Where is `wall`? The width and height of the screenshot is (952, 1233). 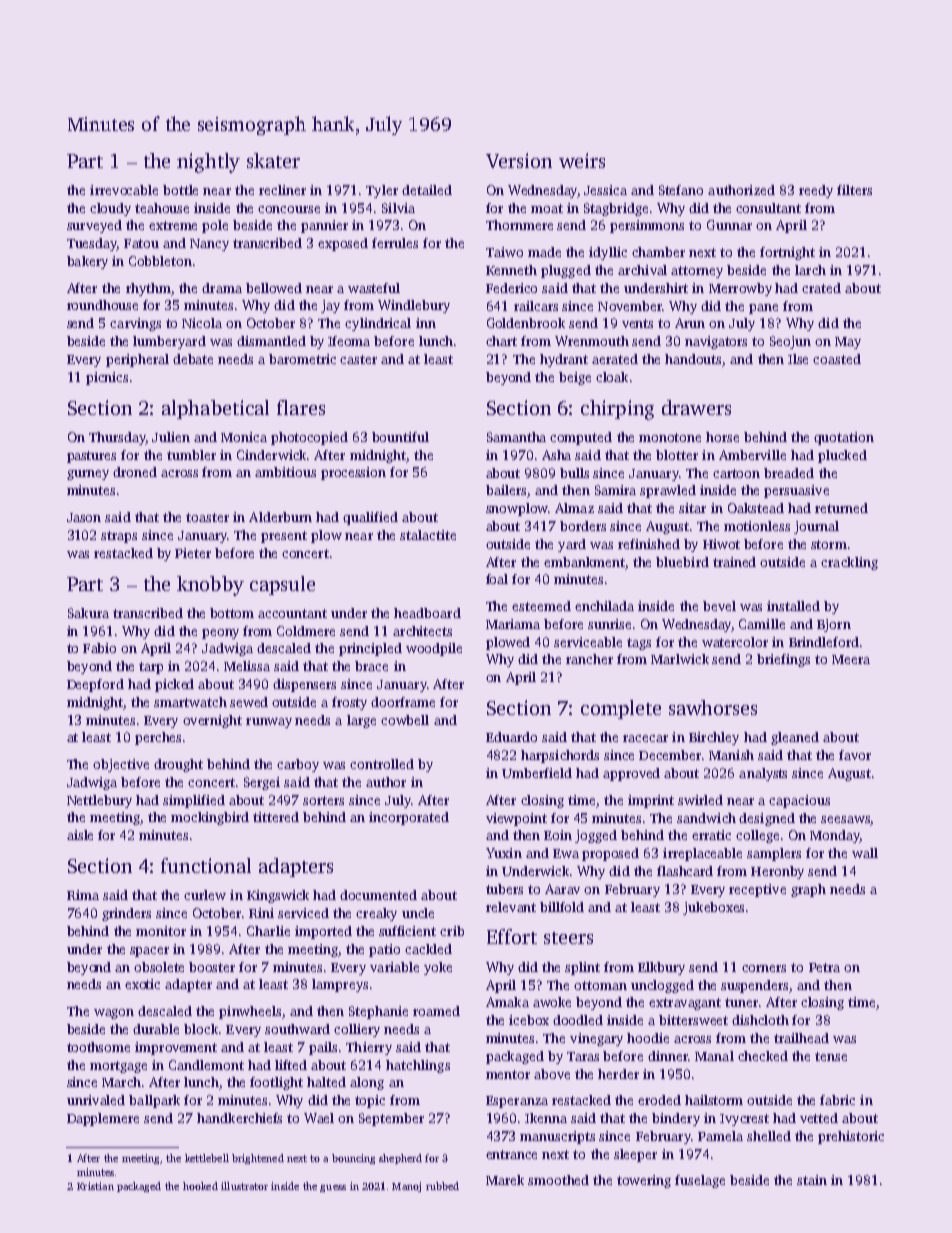 wall is located at coordinates (865, 853).
